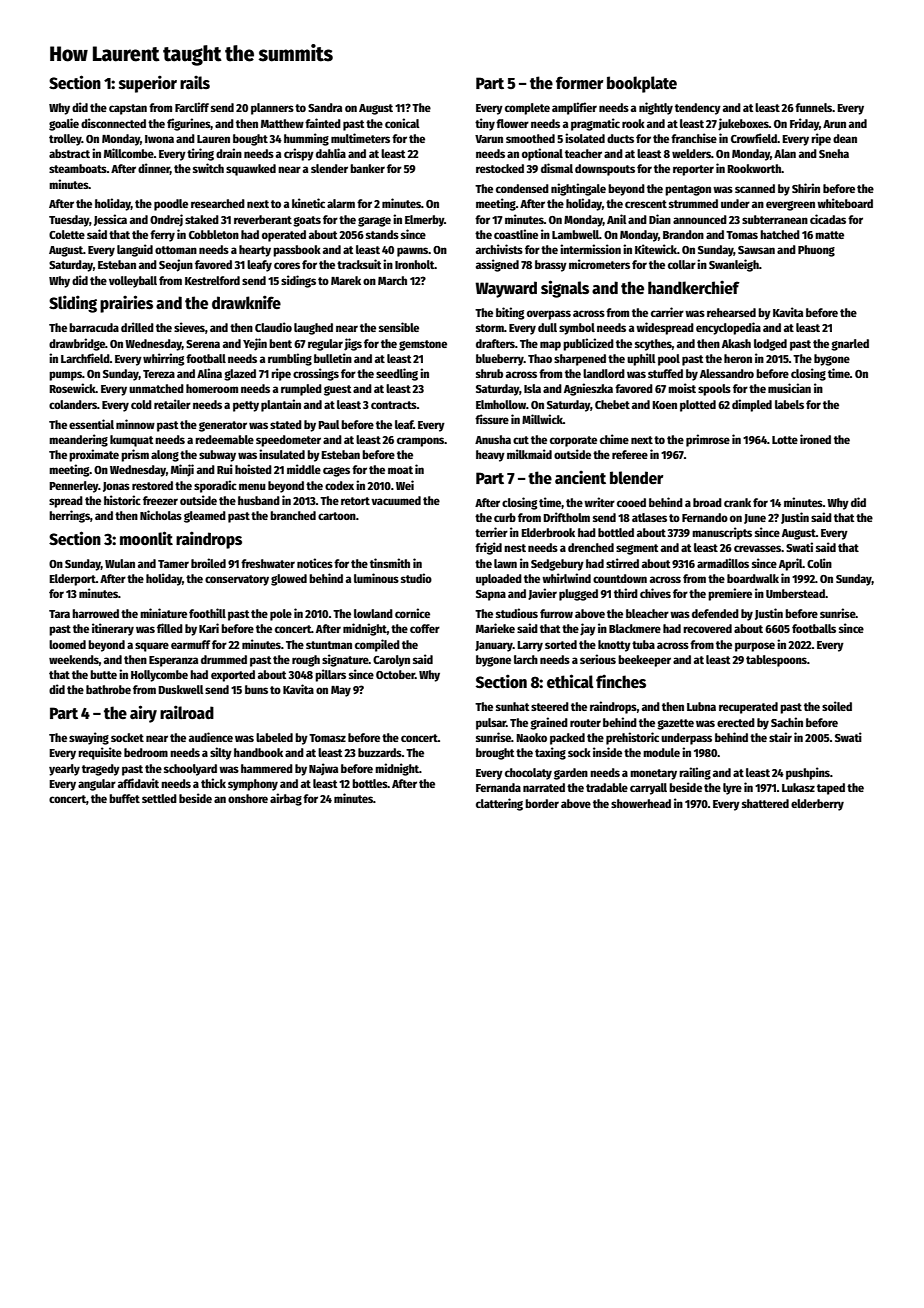 This document has width=924, height=1308. I want to click on schoolyard, so click(190, 770).
